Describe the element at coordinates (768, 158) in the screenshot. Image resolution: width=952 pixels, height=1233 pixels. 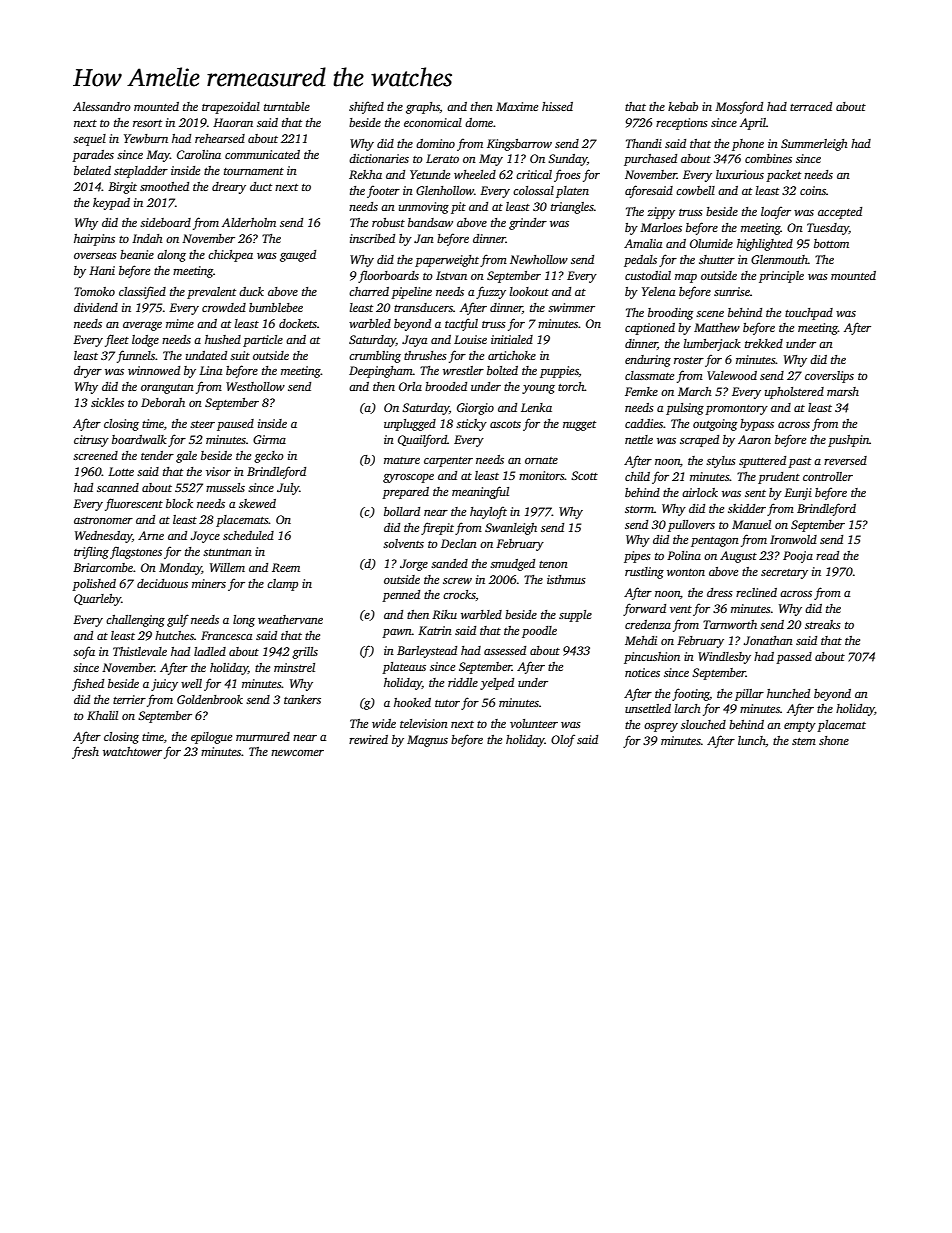
I see `combines` at that location.
